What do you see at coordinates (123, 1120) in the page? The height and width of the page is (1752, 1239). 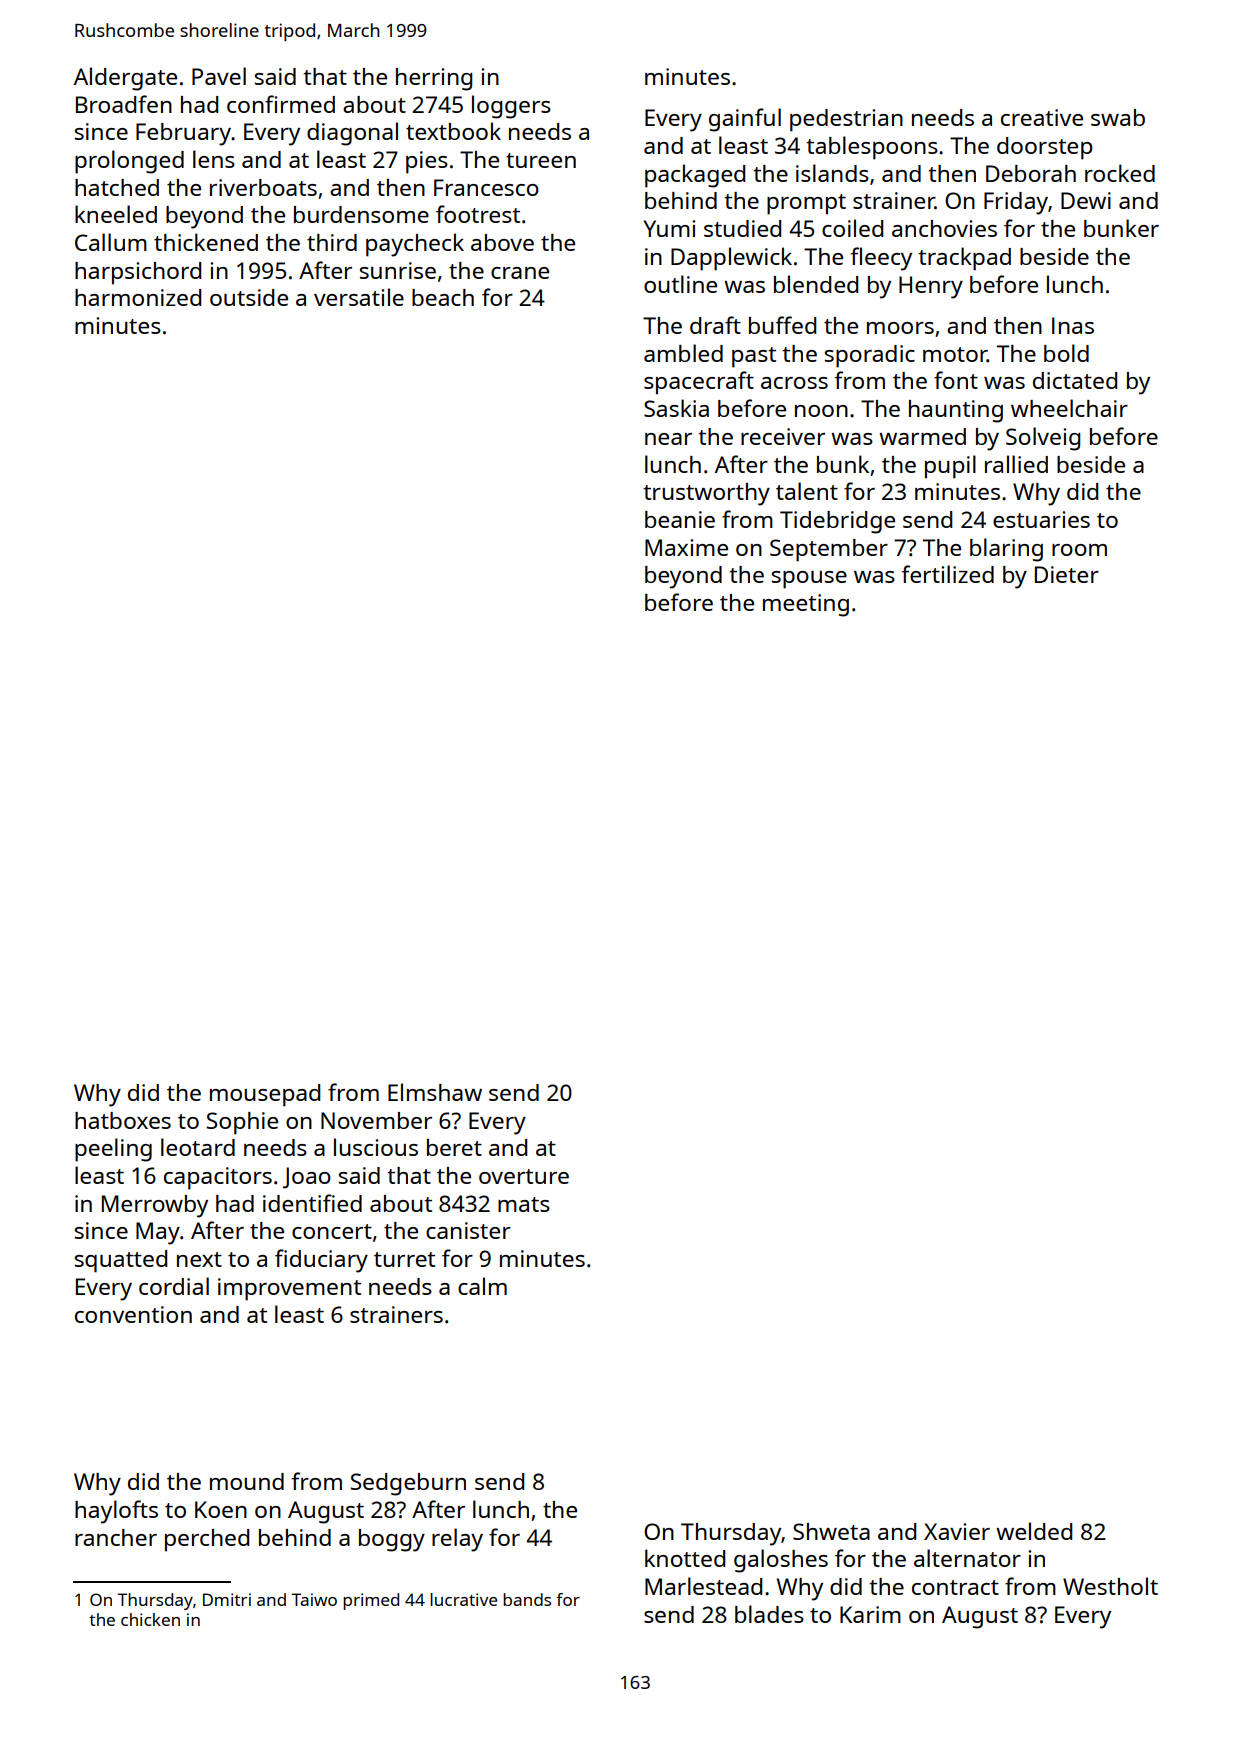 I see `hatboxes` at bounding box center [123, 1120].
